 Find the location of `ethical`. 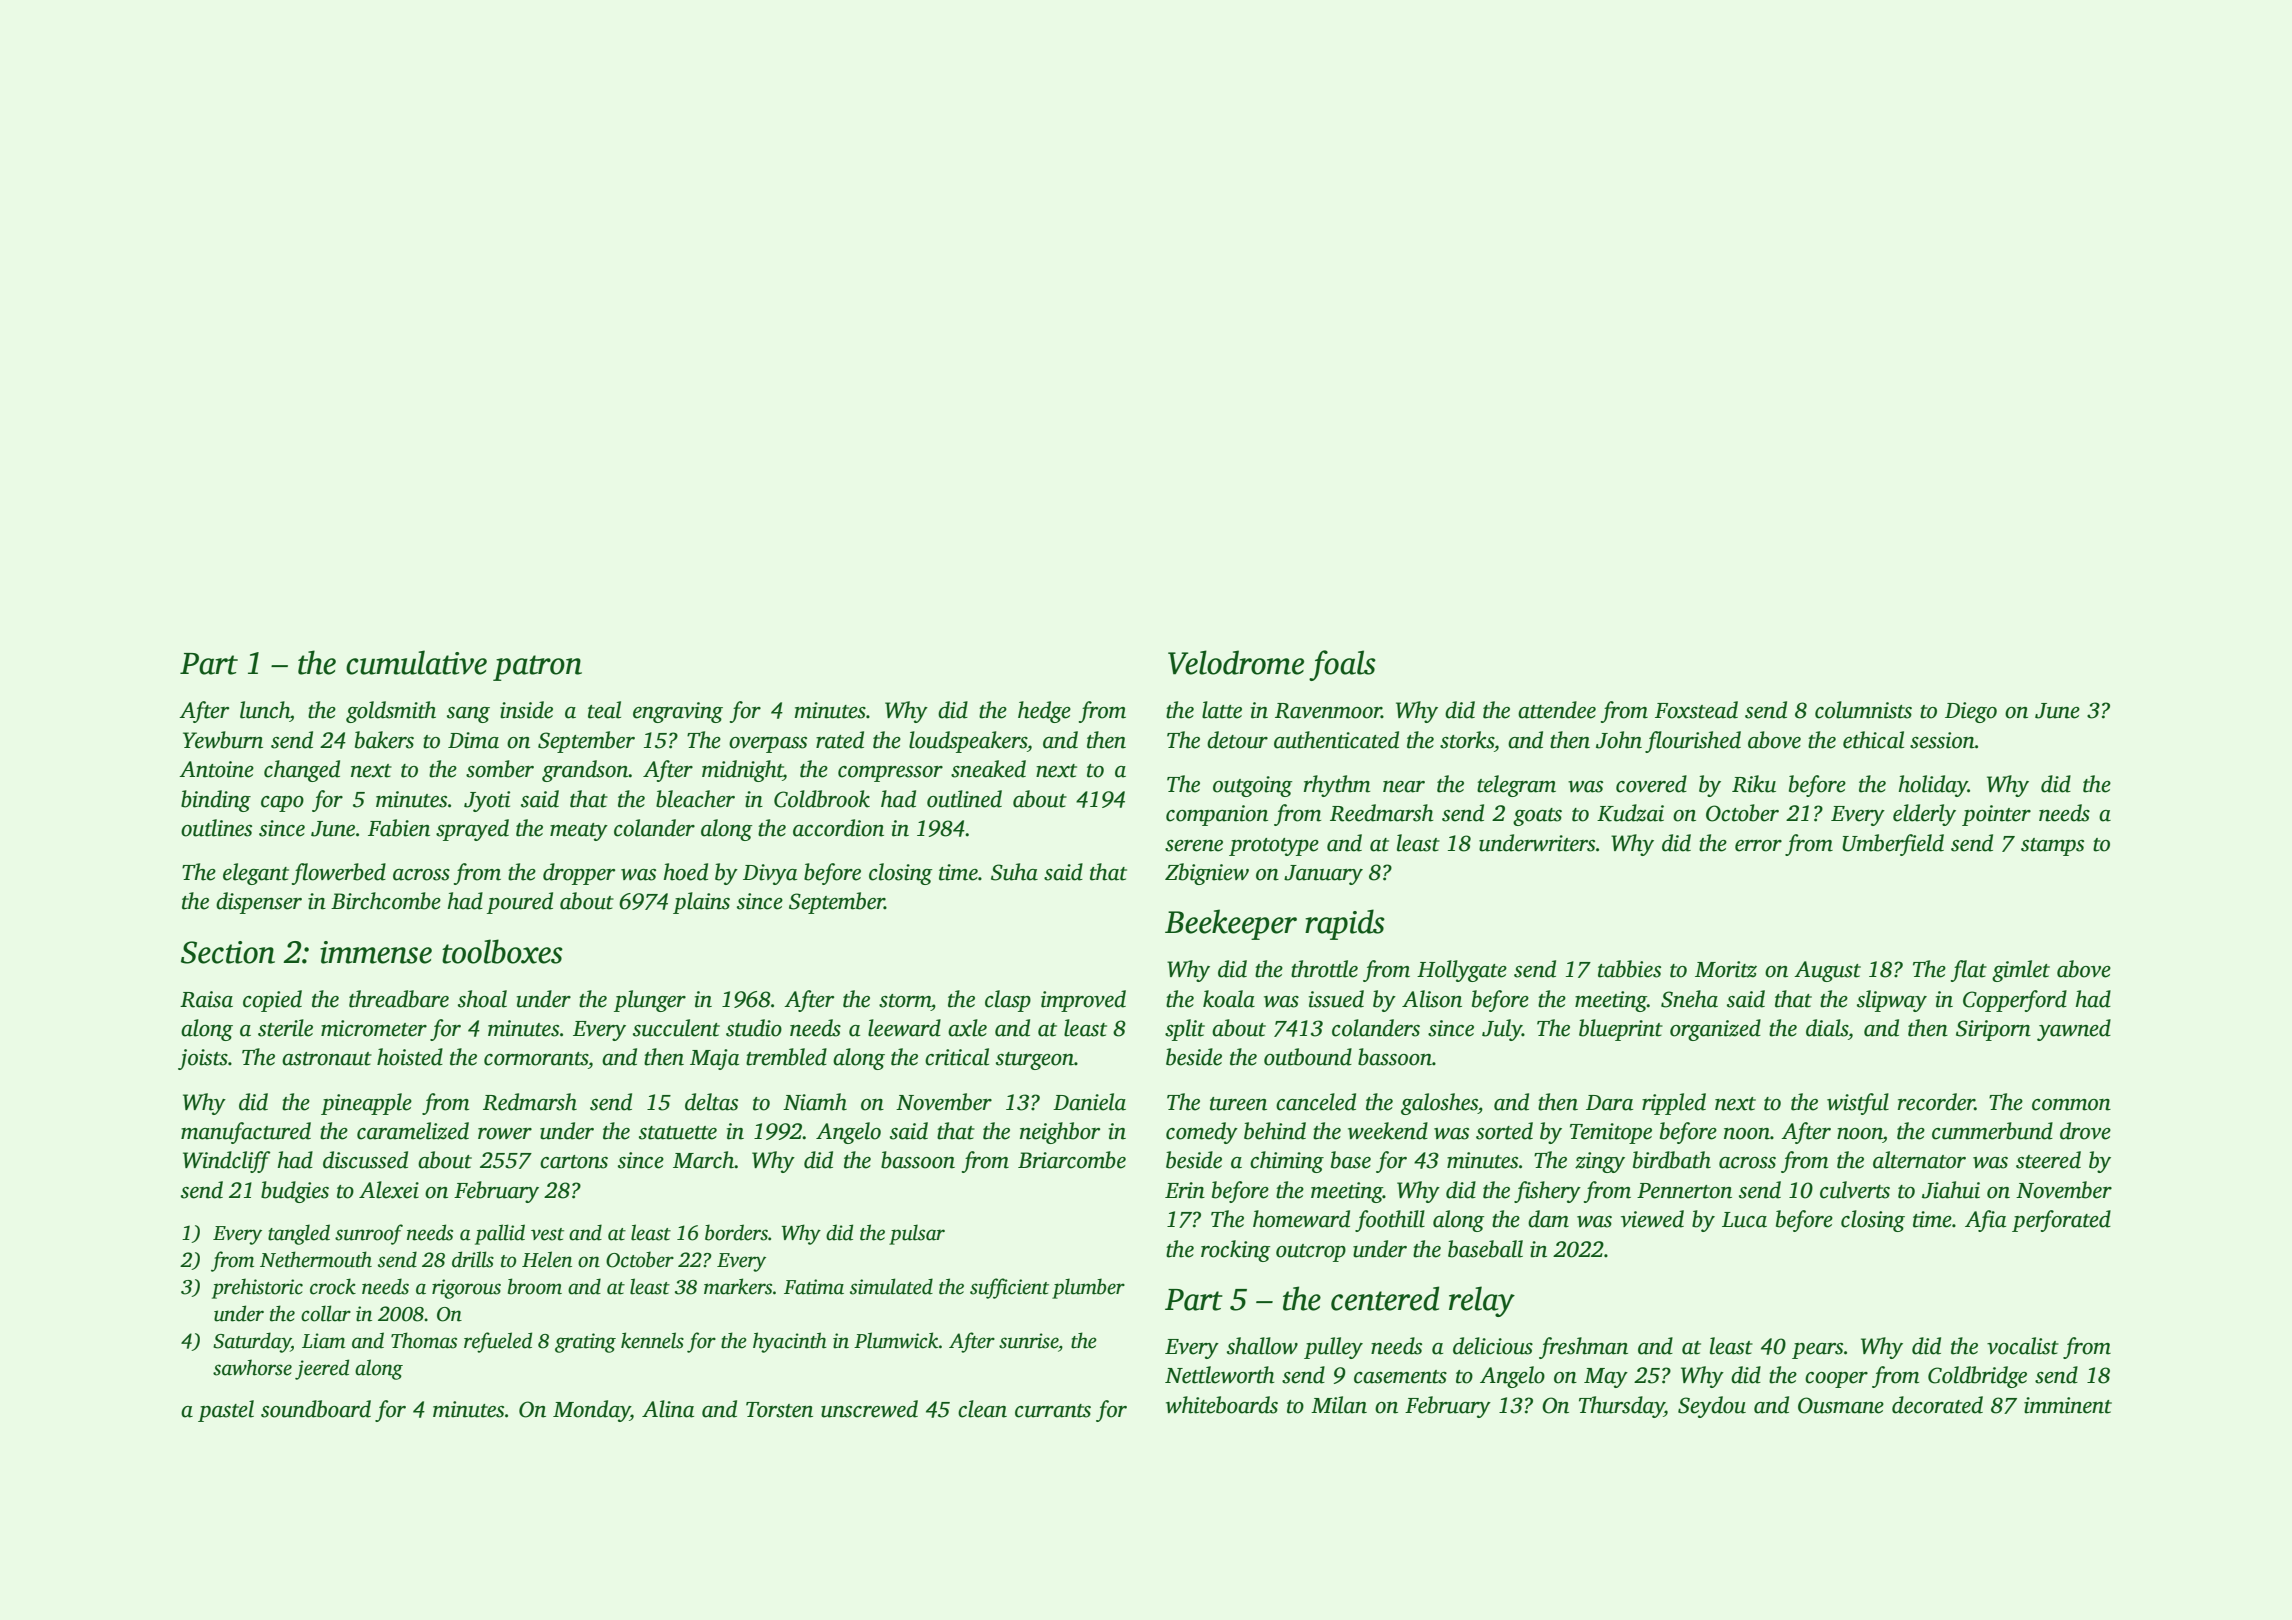

ethical is located at coordinates (1873, 740).
